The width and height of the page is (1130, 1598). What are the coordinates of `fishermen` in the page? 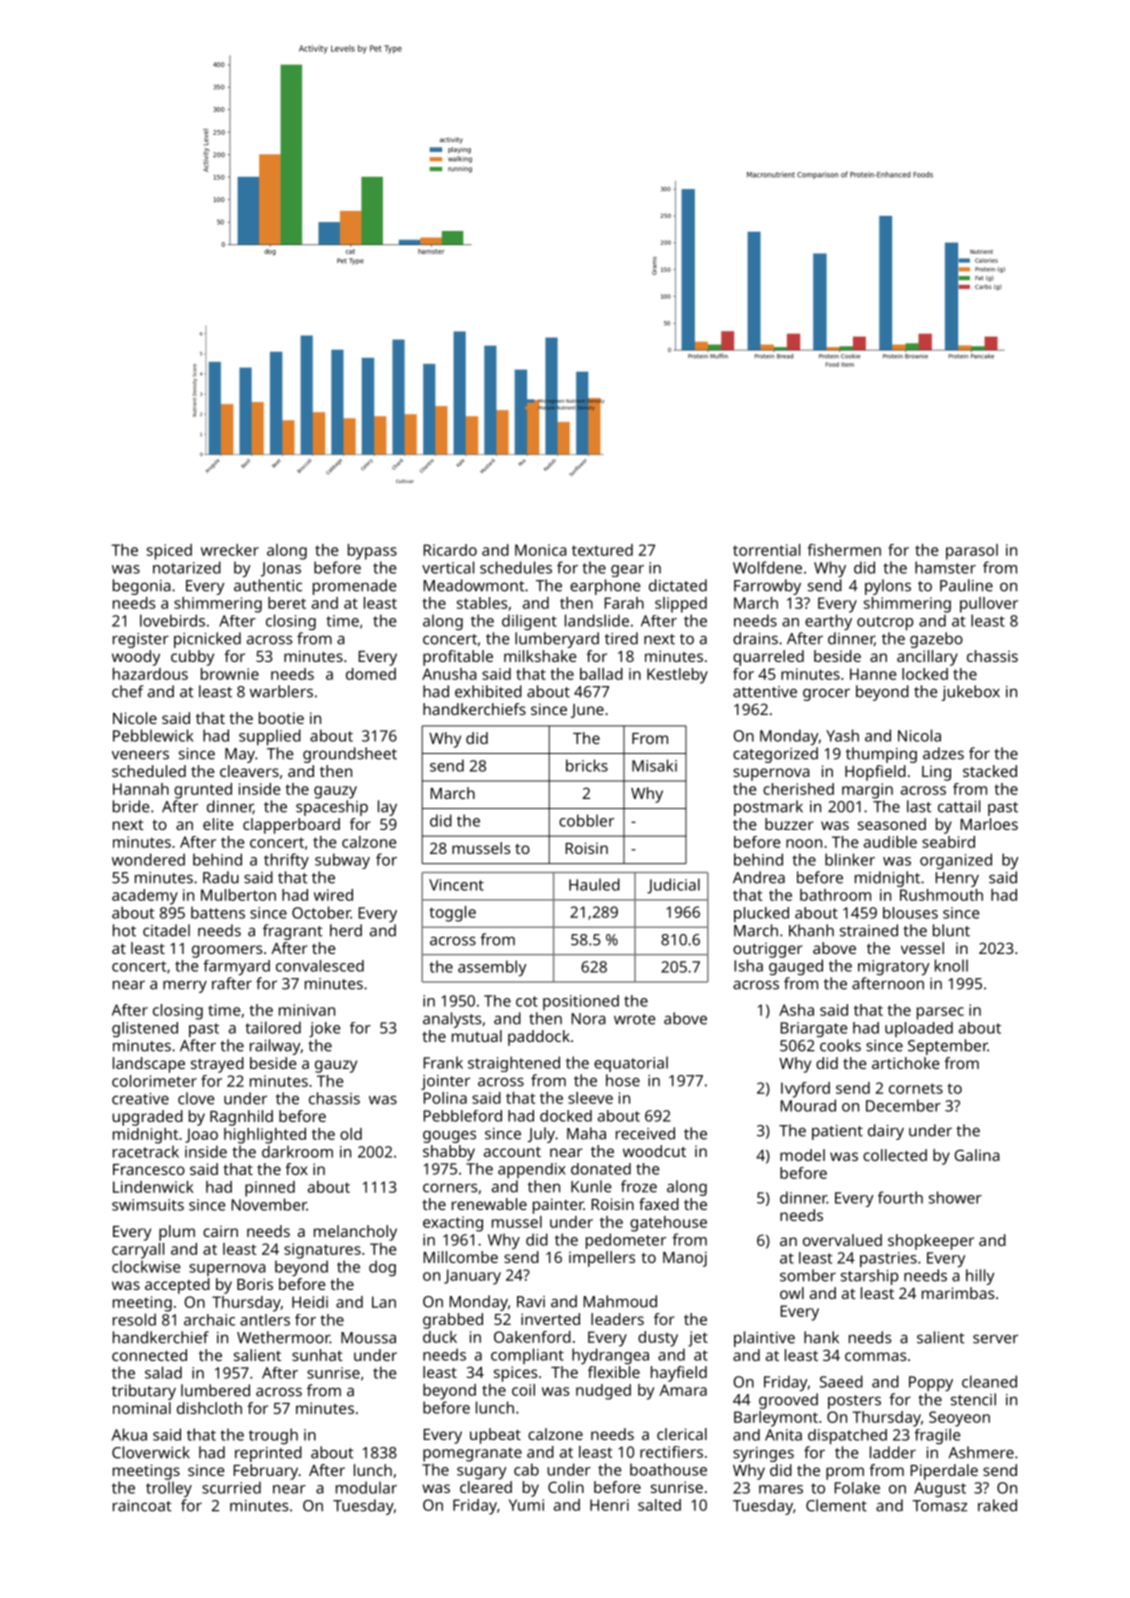 It's located at (844, 550).
